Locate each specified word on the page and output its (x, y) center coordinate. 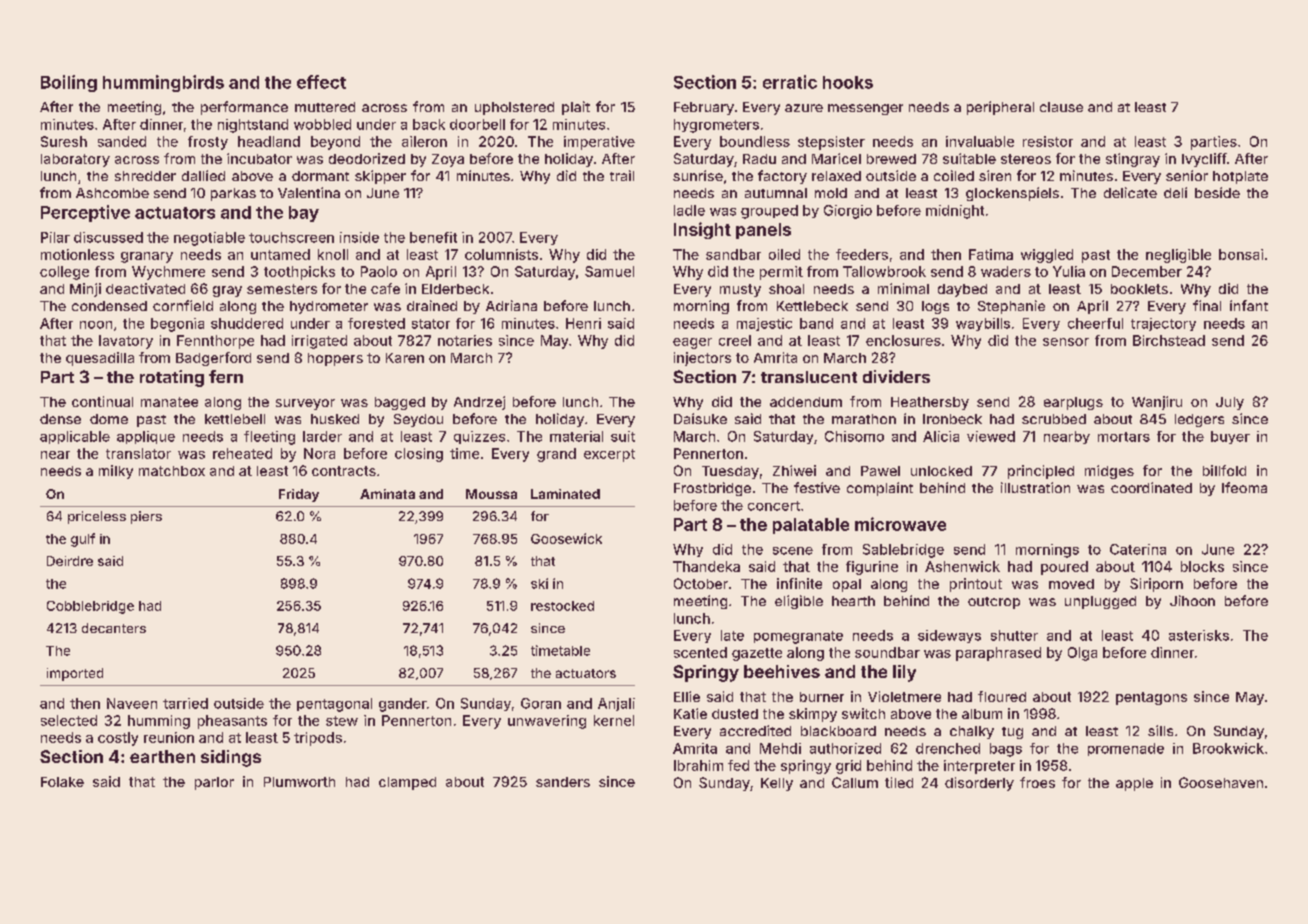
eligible (799, 602)
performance (244, 108)
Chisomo (854, 436)
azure (804, 108)
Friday (299, 495)
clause (1061, 107)
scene (793, 551)
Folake (62, 782)
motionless (77, 254)
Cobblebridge (90, 607)
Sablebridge (903, 551)
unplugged (1100, 602)
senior (1187, 175)
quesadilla (100, 359)
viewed (991, 436)
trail (622, 175)
